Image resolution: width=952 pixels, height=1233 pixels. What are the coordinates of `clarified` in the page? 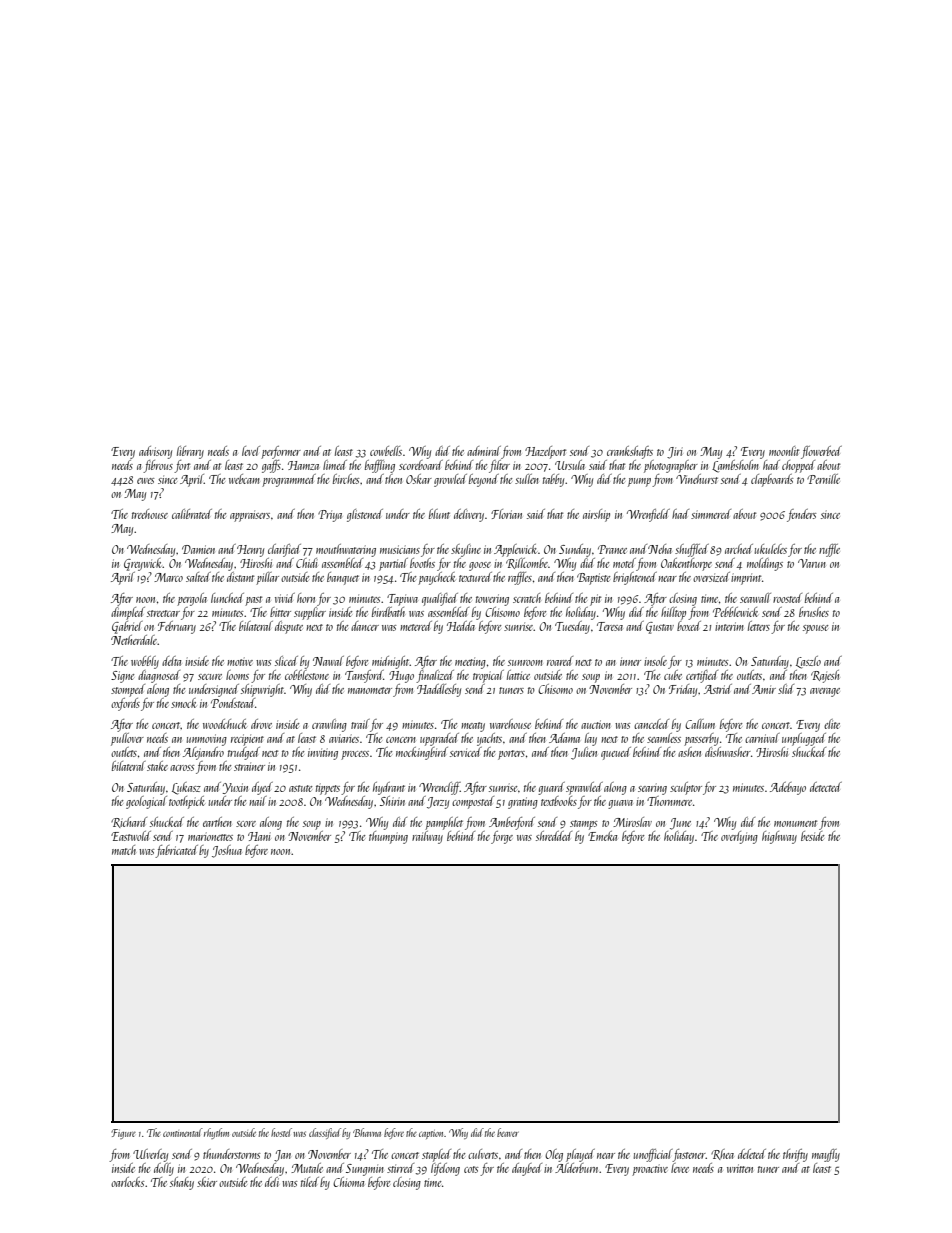 It's located at (284, 550).
